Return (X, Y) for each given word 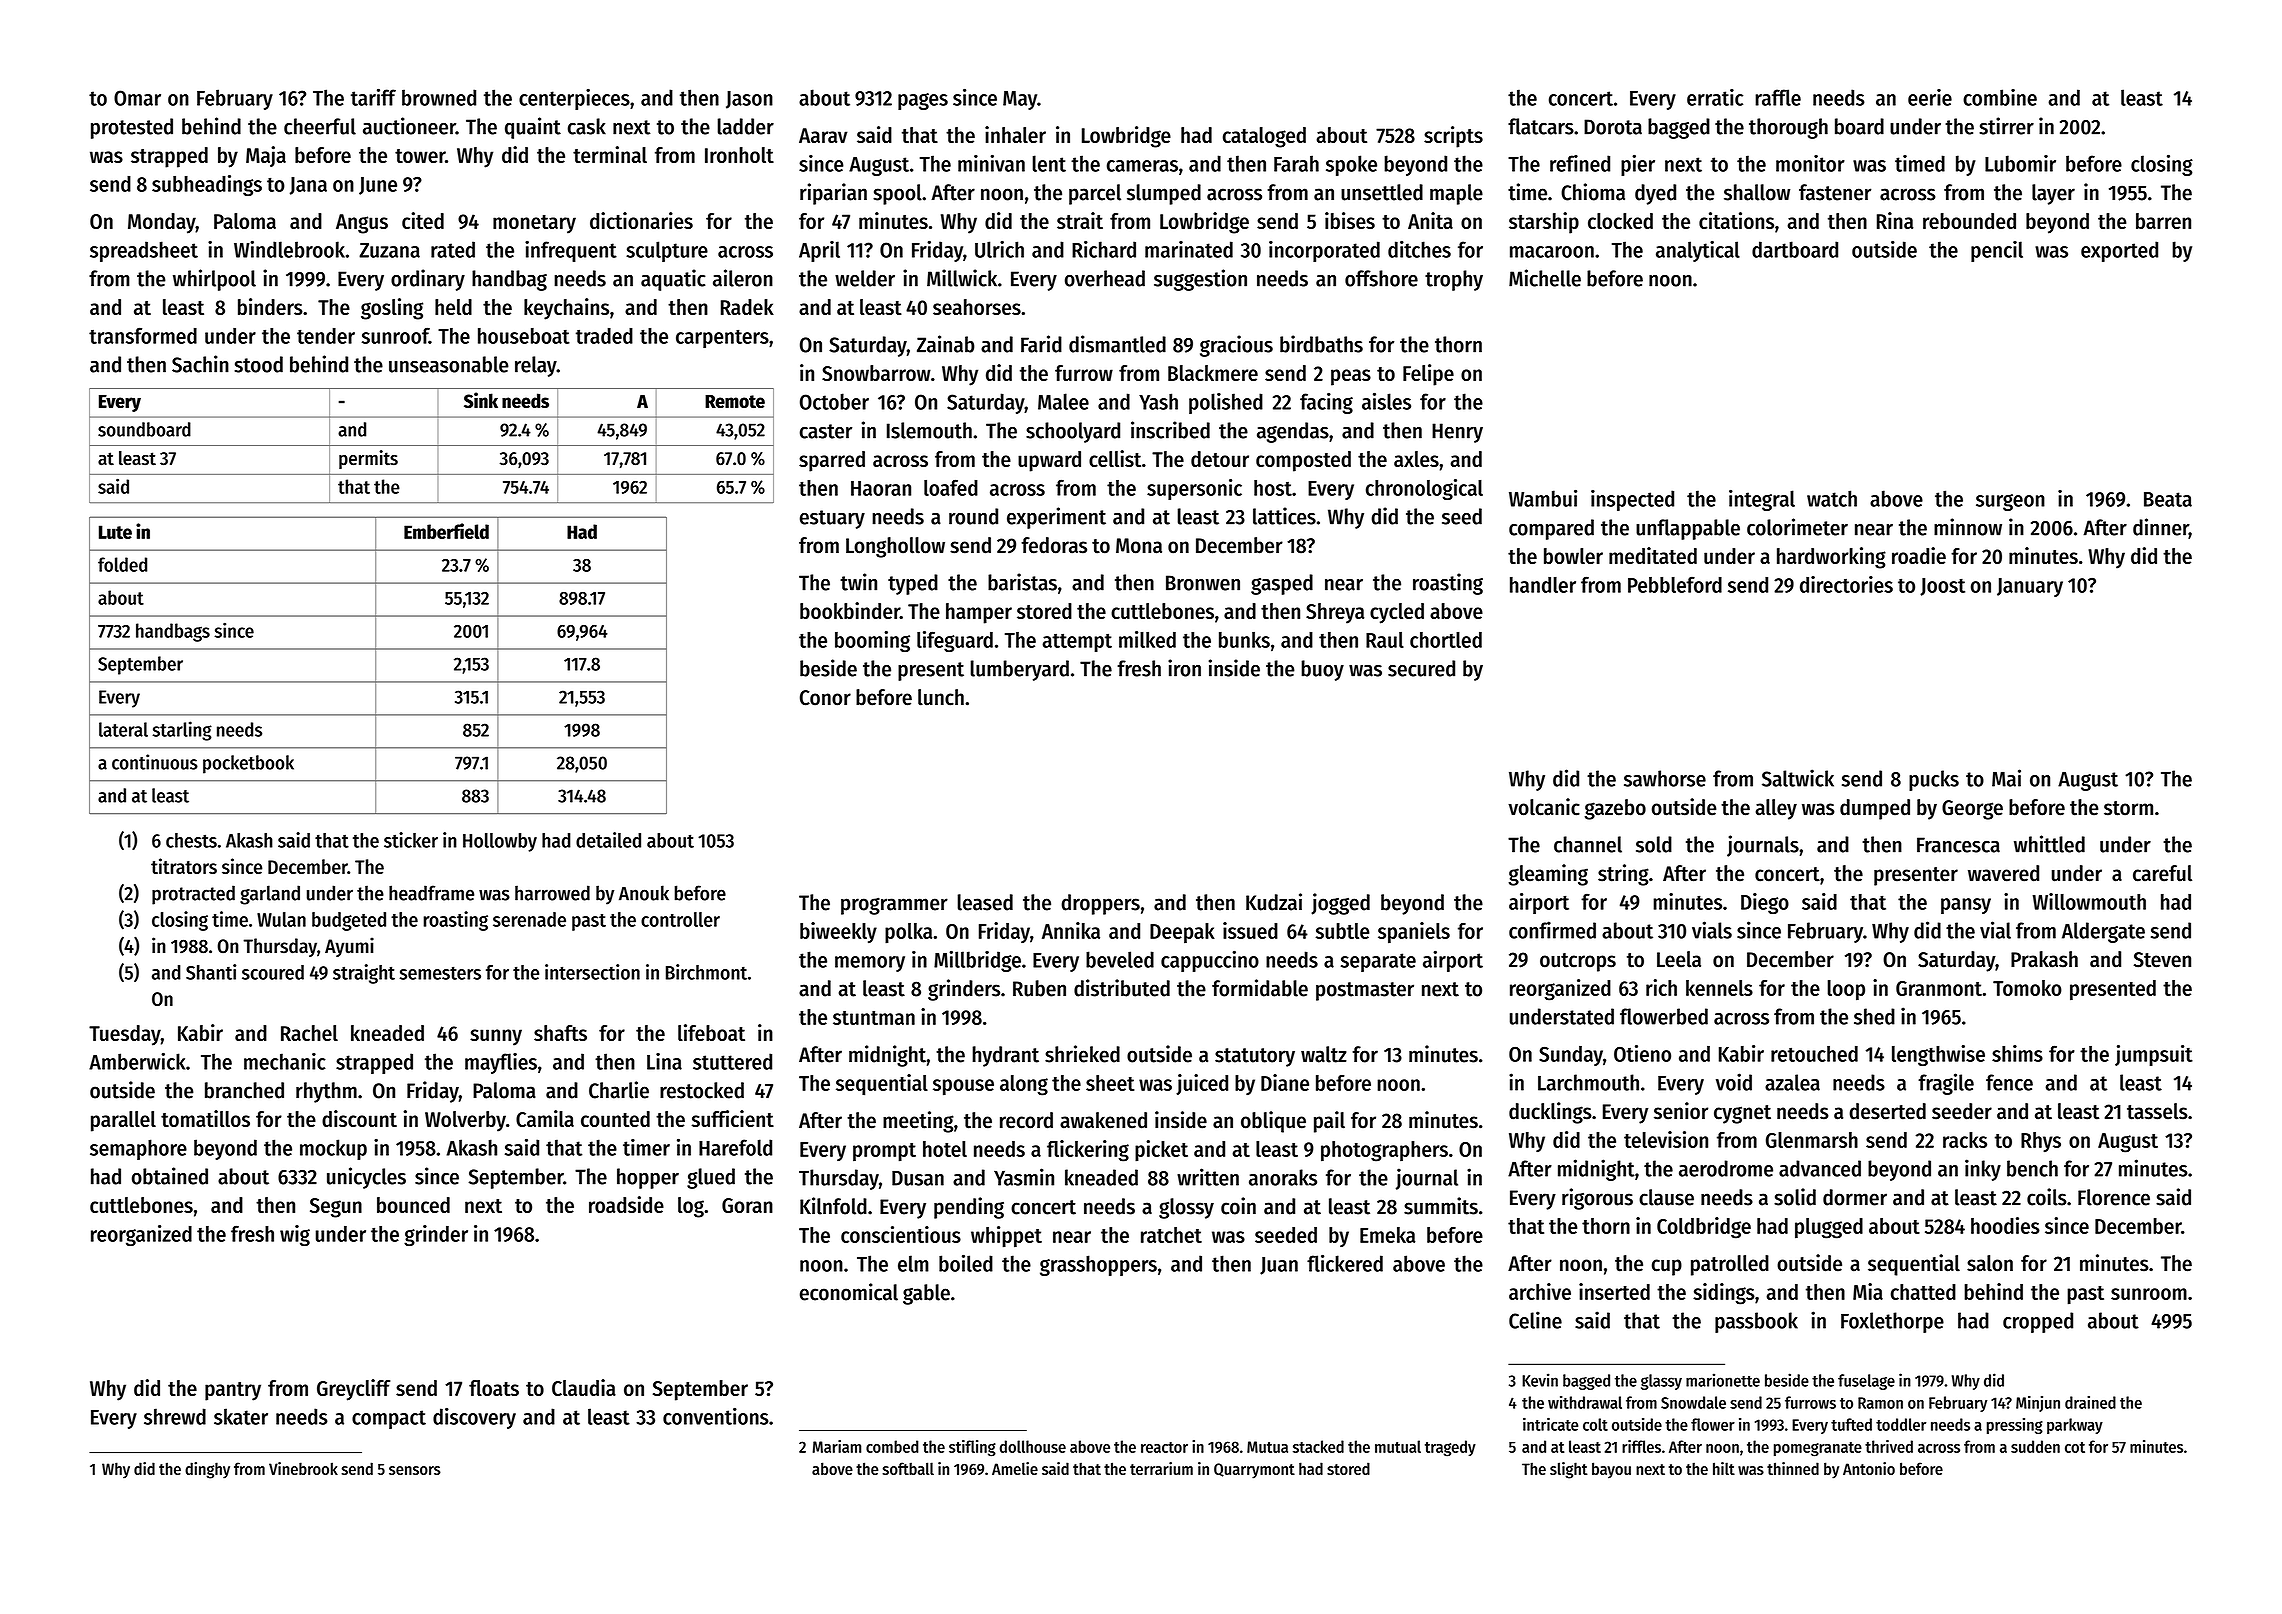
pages (923, 101)
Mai (2006, 778)
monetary (534, 224)
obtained (170, 1176)
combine (2000, 97)
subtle (1343, 931)
